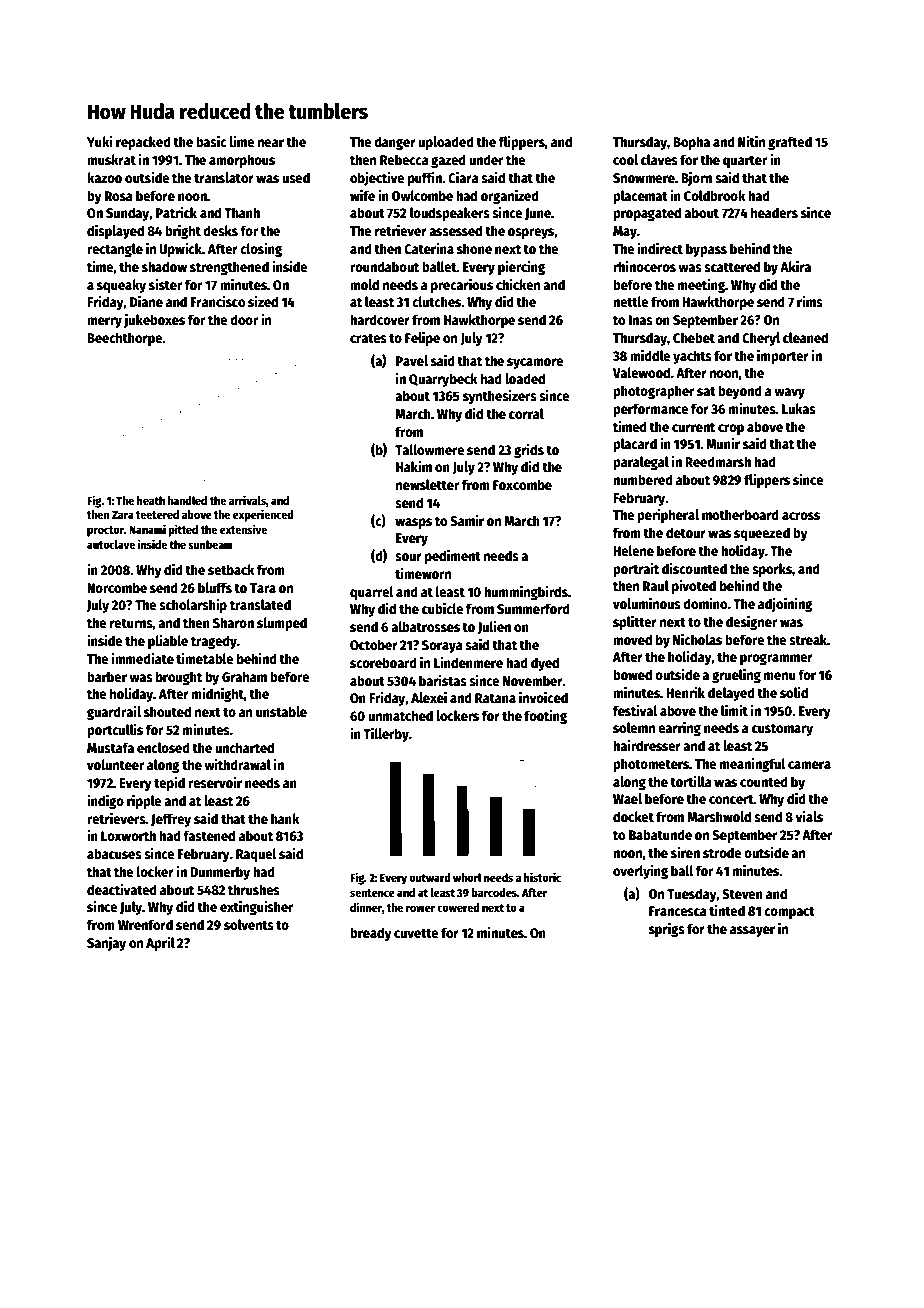 The width and height of the screenshot is (924, 1308). I want to click on bowed, so click(632, 674).
